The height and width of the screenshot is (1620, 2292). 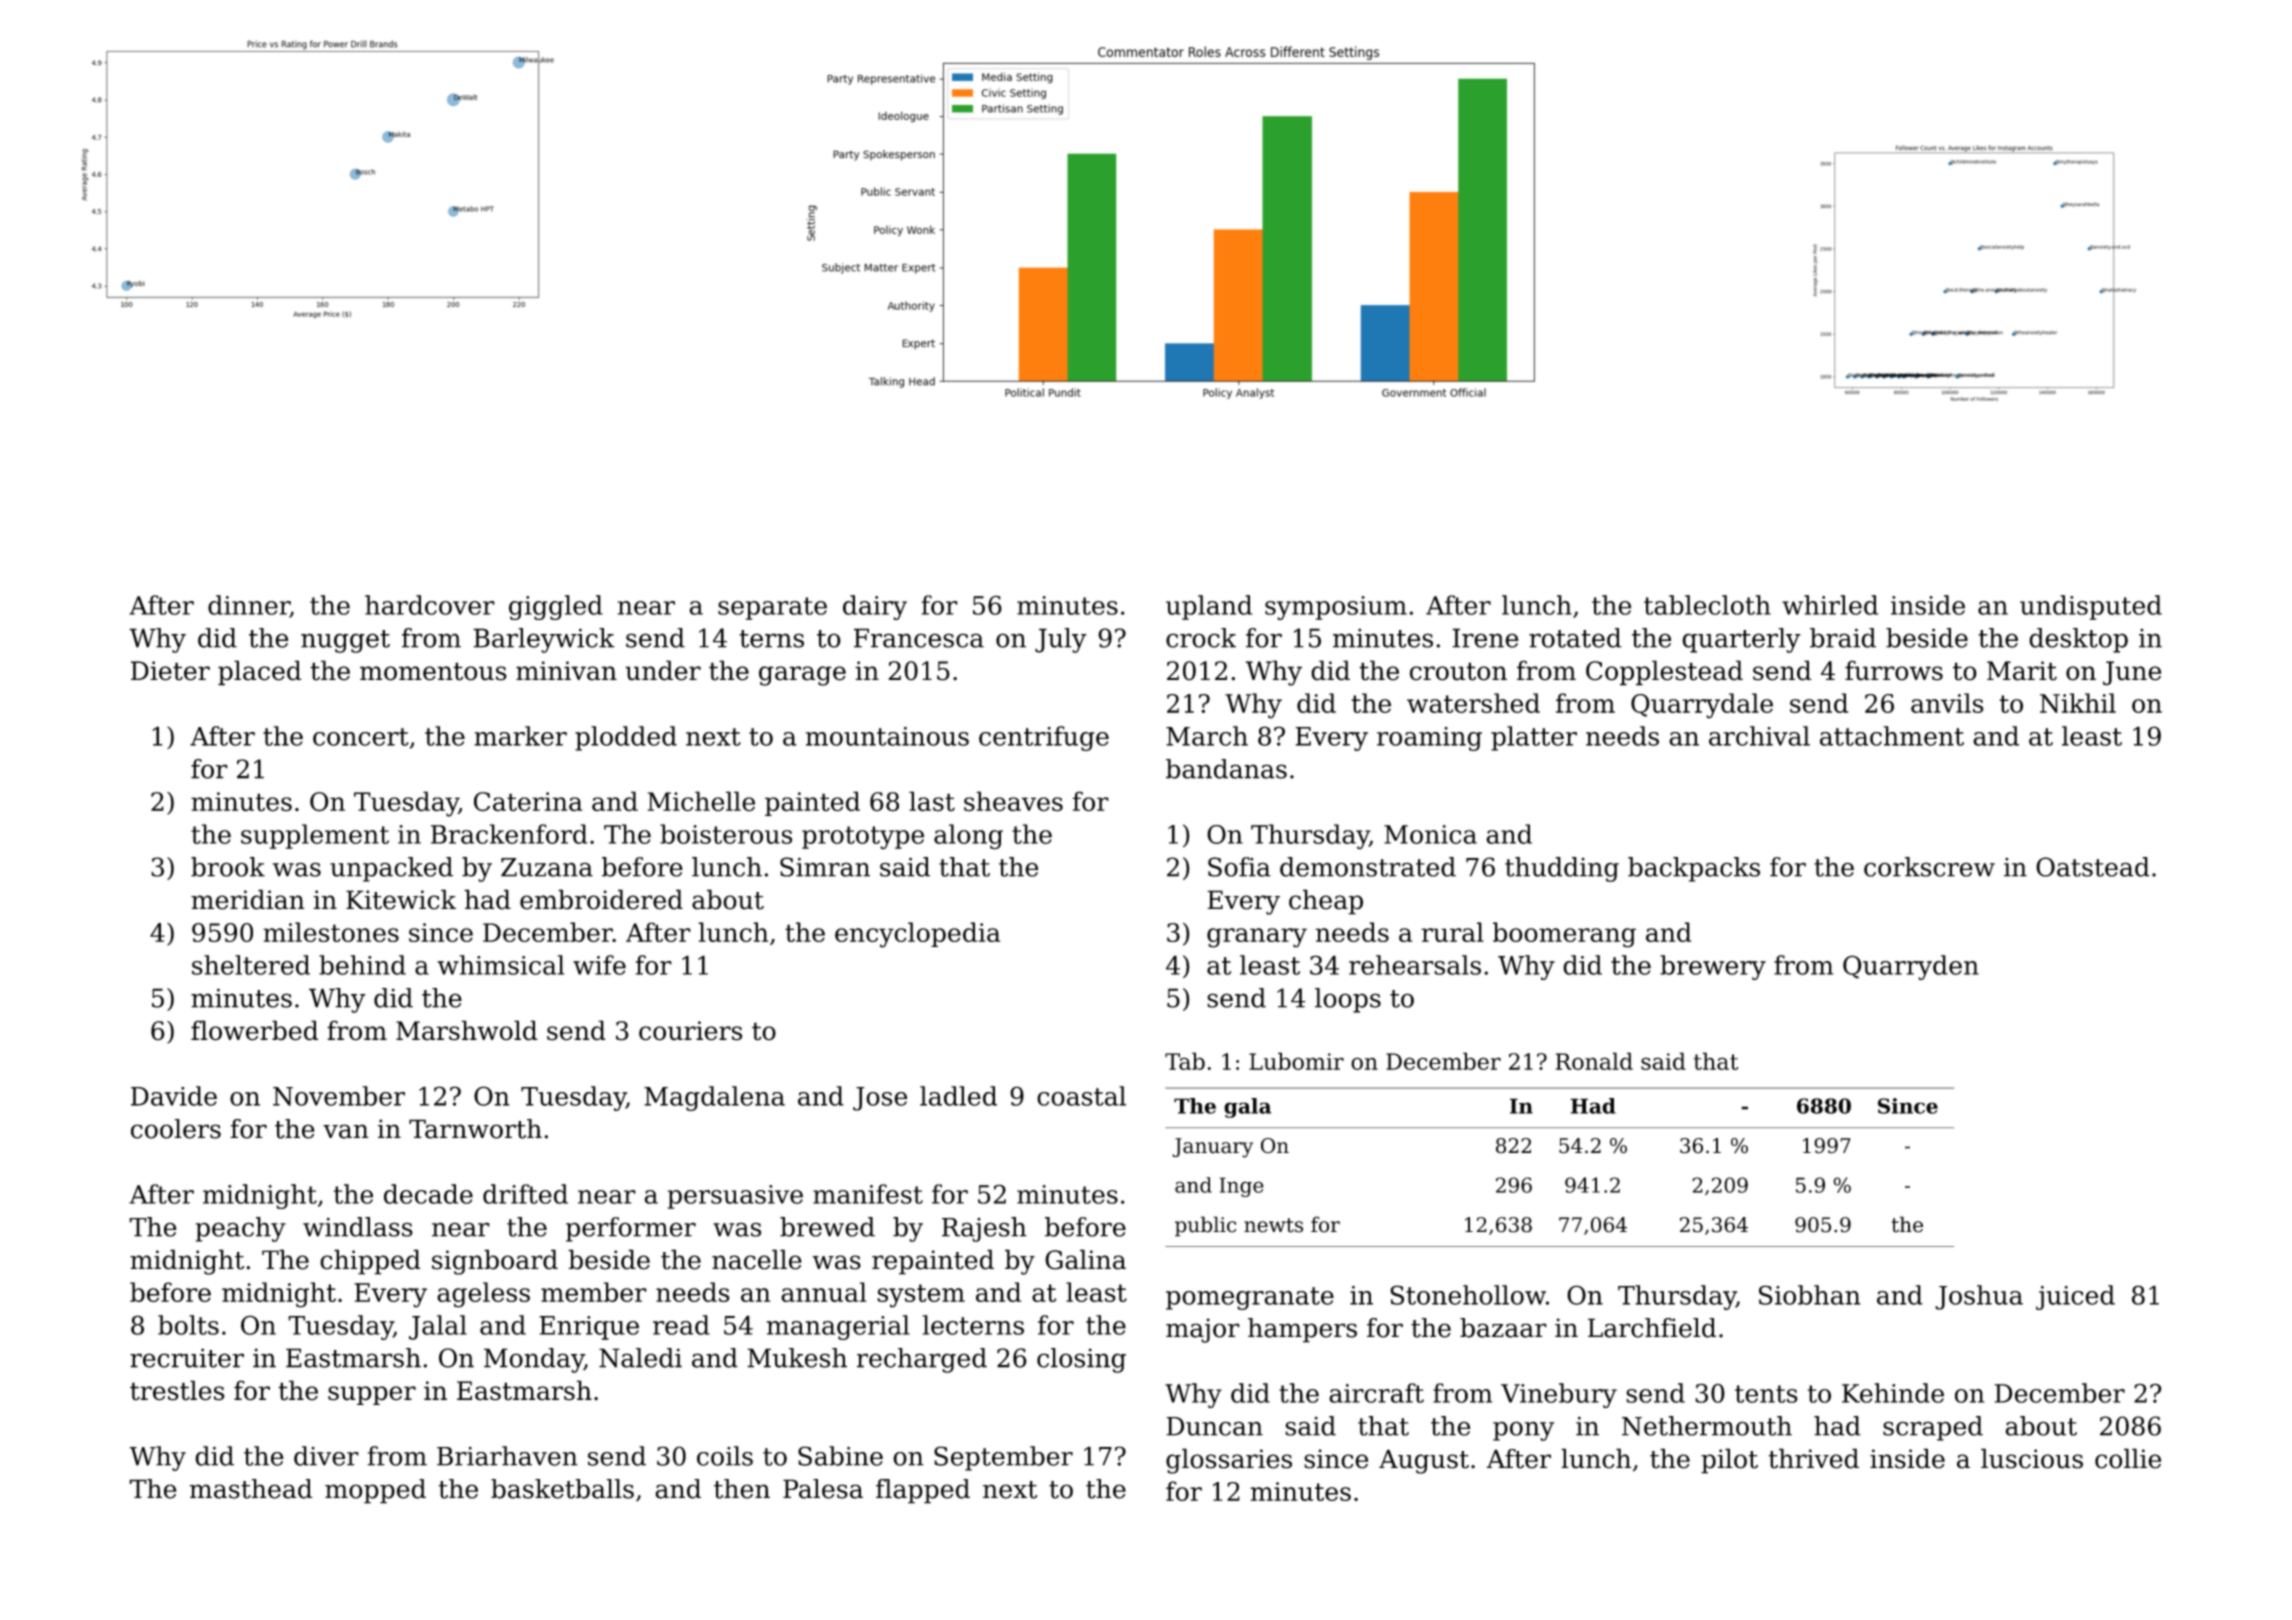 What do you see at coordinates (1830, 605) in the screenshot?
I see `whirled` at bounding box center [1830, 605].
